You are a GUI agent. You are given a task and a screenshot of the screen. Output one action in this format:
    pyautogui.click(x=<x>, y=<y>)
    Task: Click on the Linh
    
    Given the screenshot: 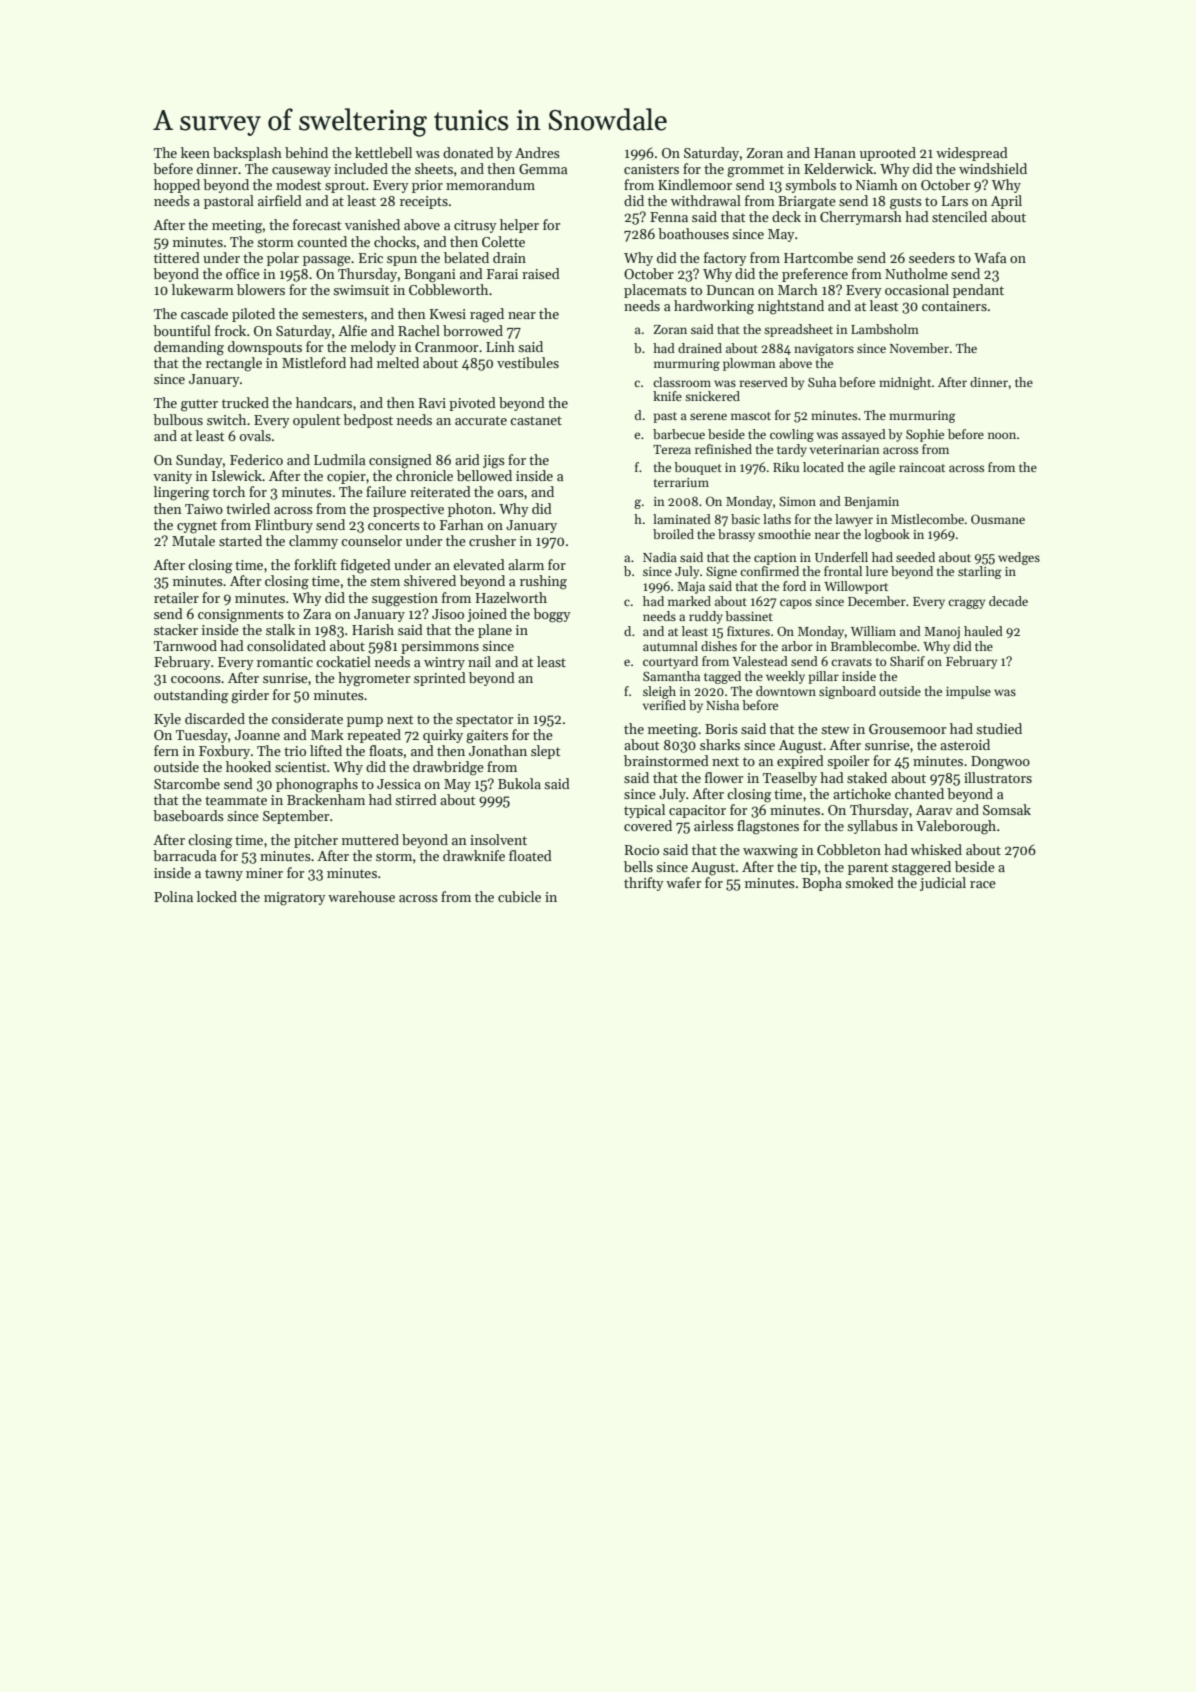 What is the action you would take?
    pyautogui.click(x=500, y=346)
